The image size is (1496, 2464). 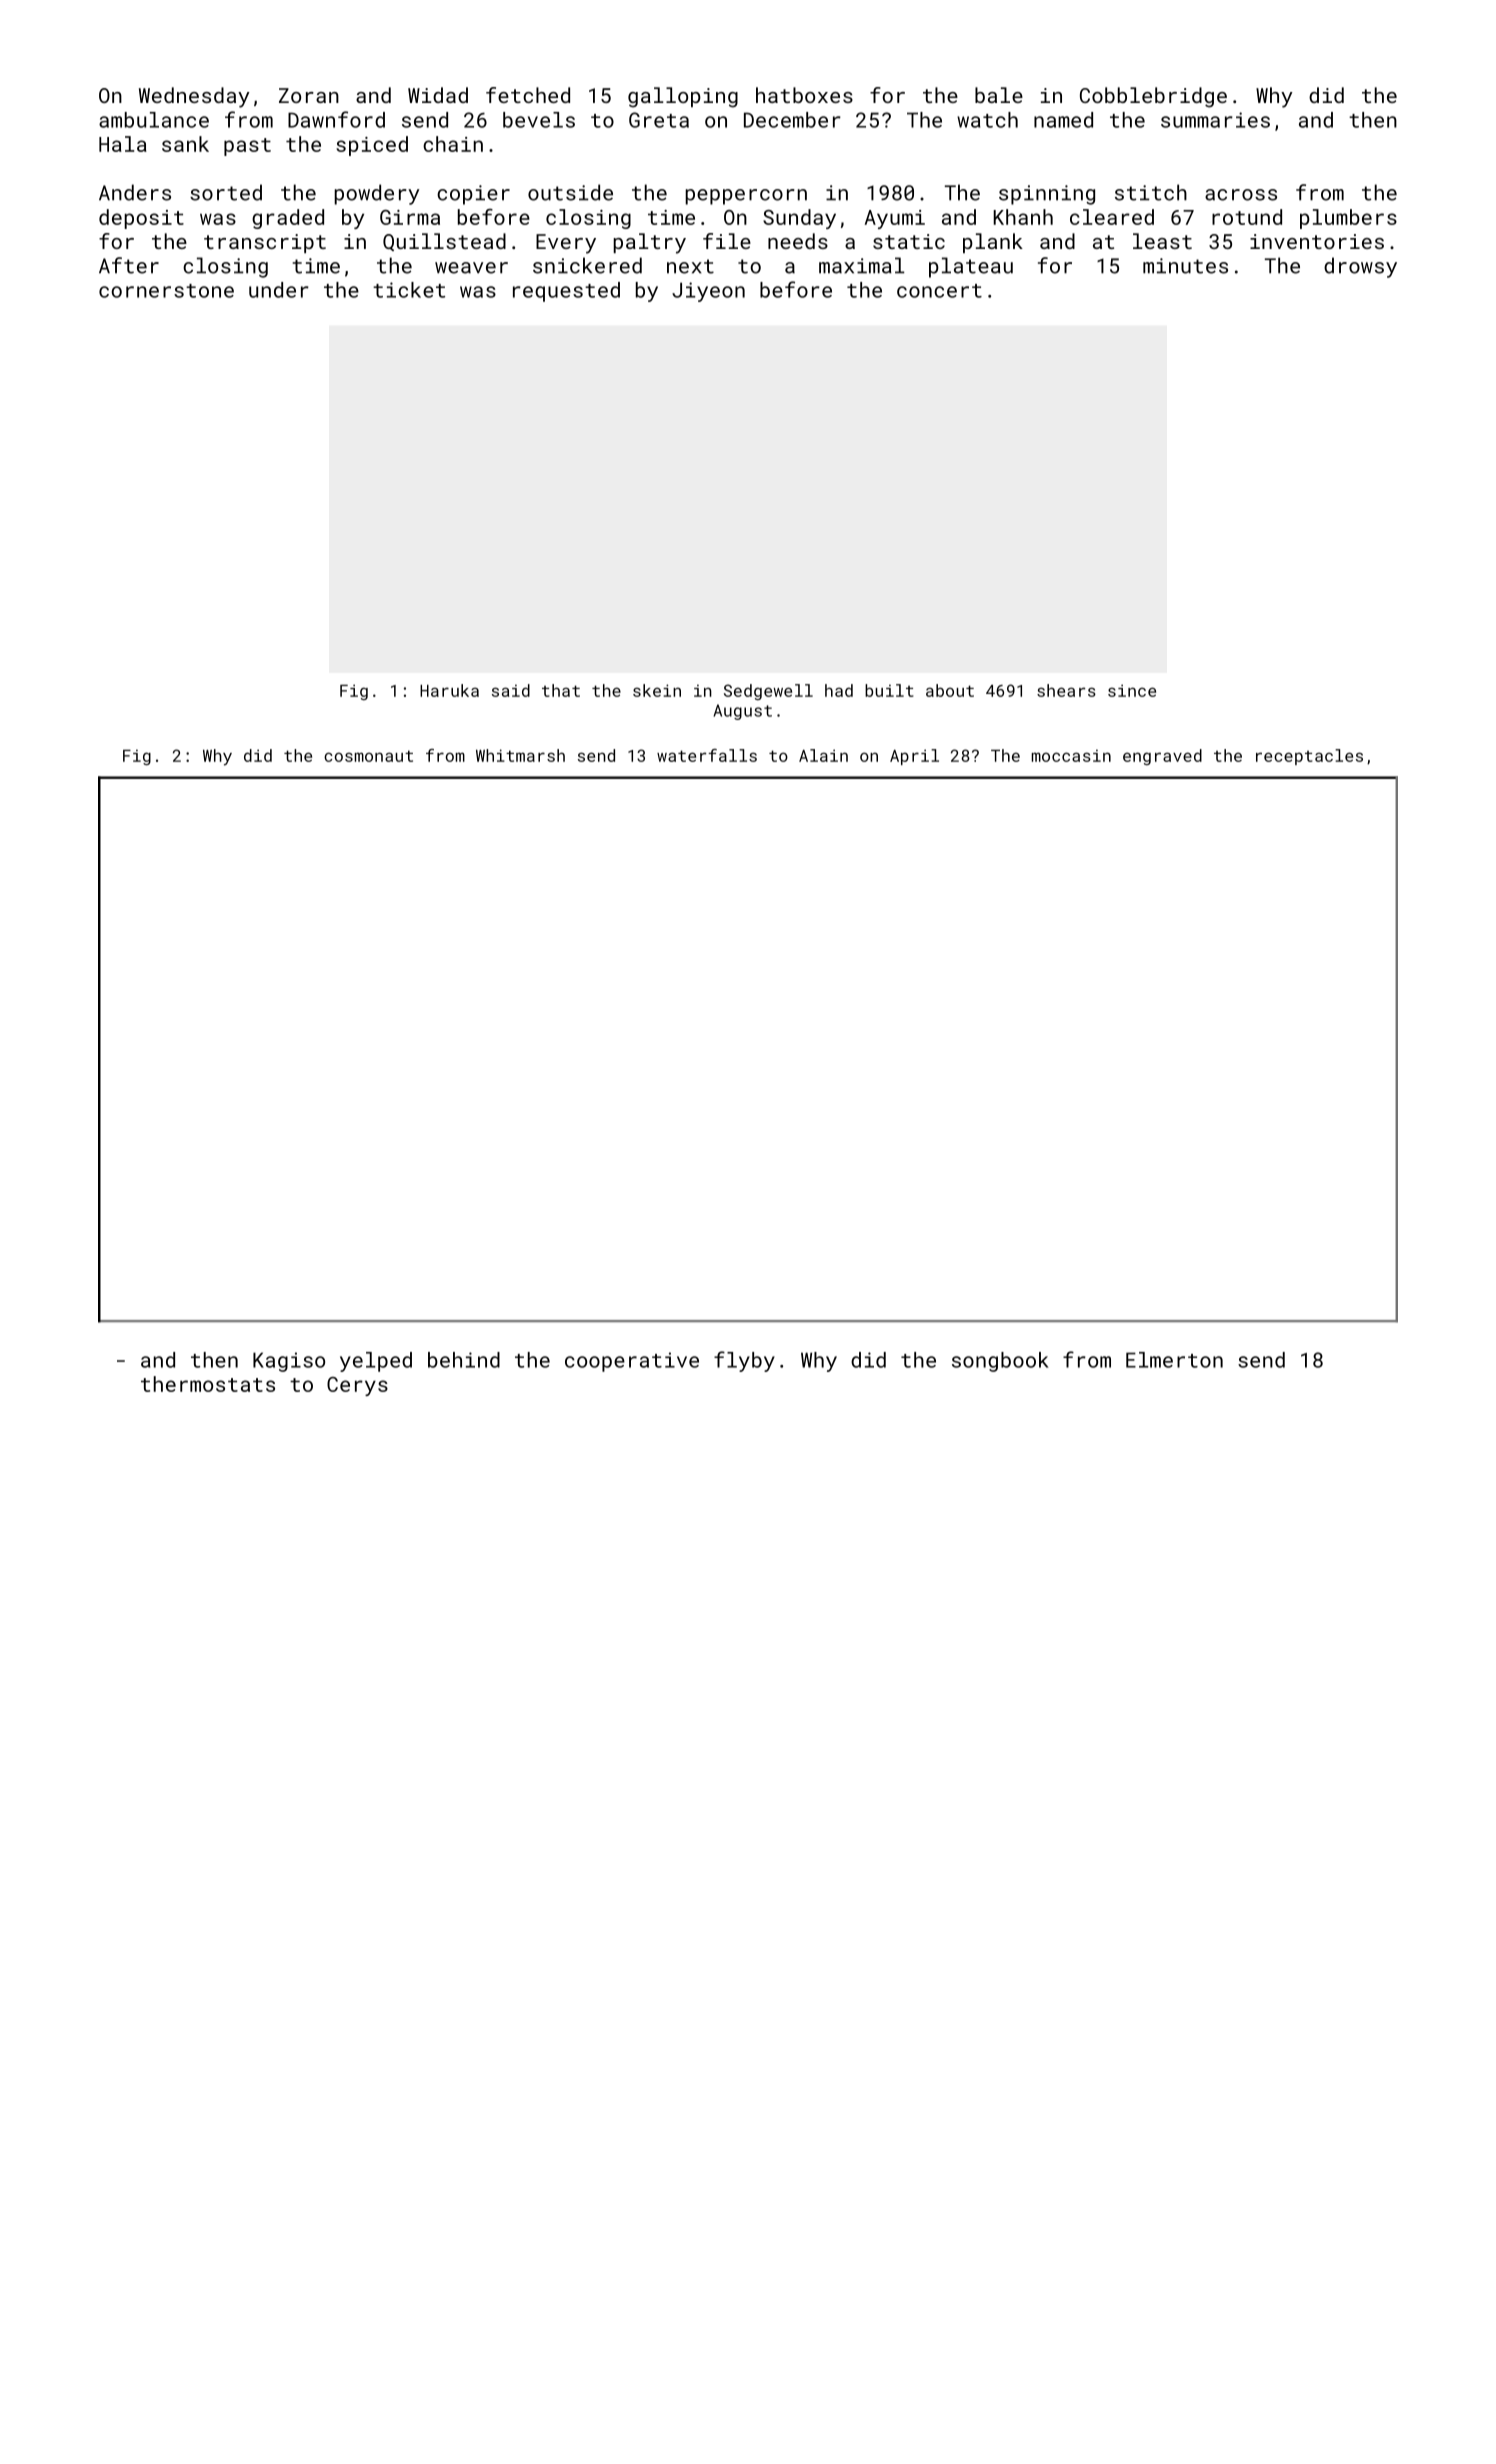 What do you see at coordinates (409, 290) in the document?
I see `ticket` at bounding box center [409, 290].
